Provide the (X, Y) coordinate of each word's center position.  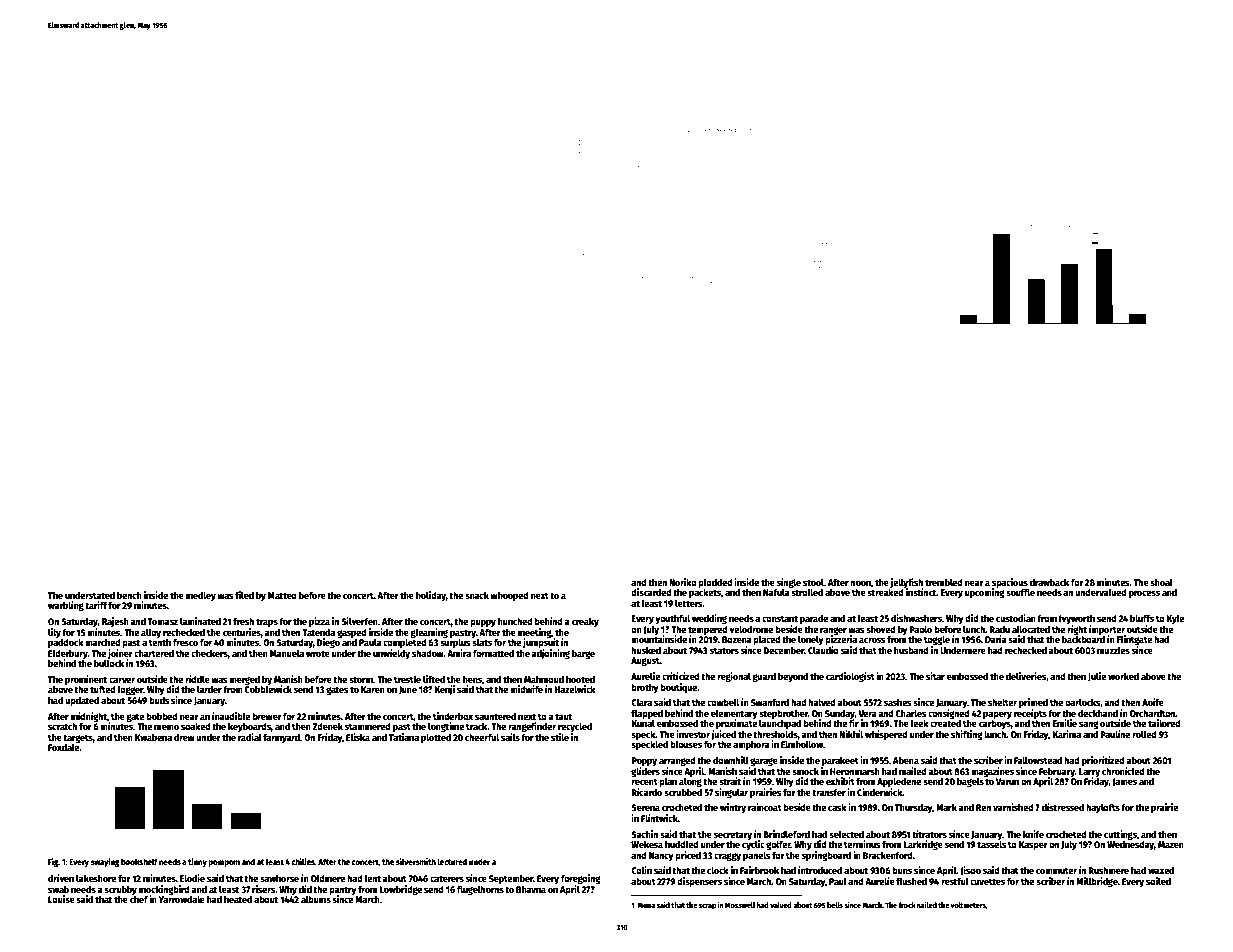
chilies (303, 861)
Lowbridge (400, 890)
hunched (515, 621)
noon (860, 583)
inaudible (231, 716)
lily (54, 633)
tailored (1164, 723)
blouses (686, 744)
